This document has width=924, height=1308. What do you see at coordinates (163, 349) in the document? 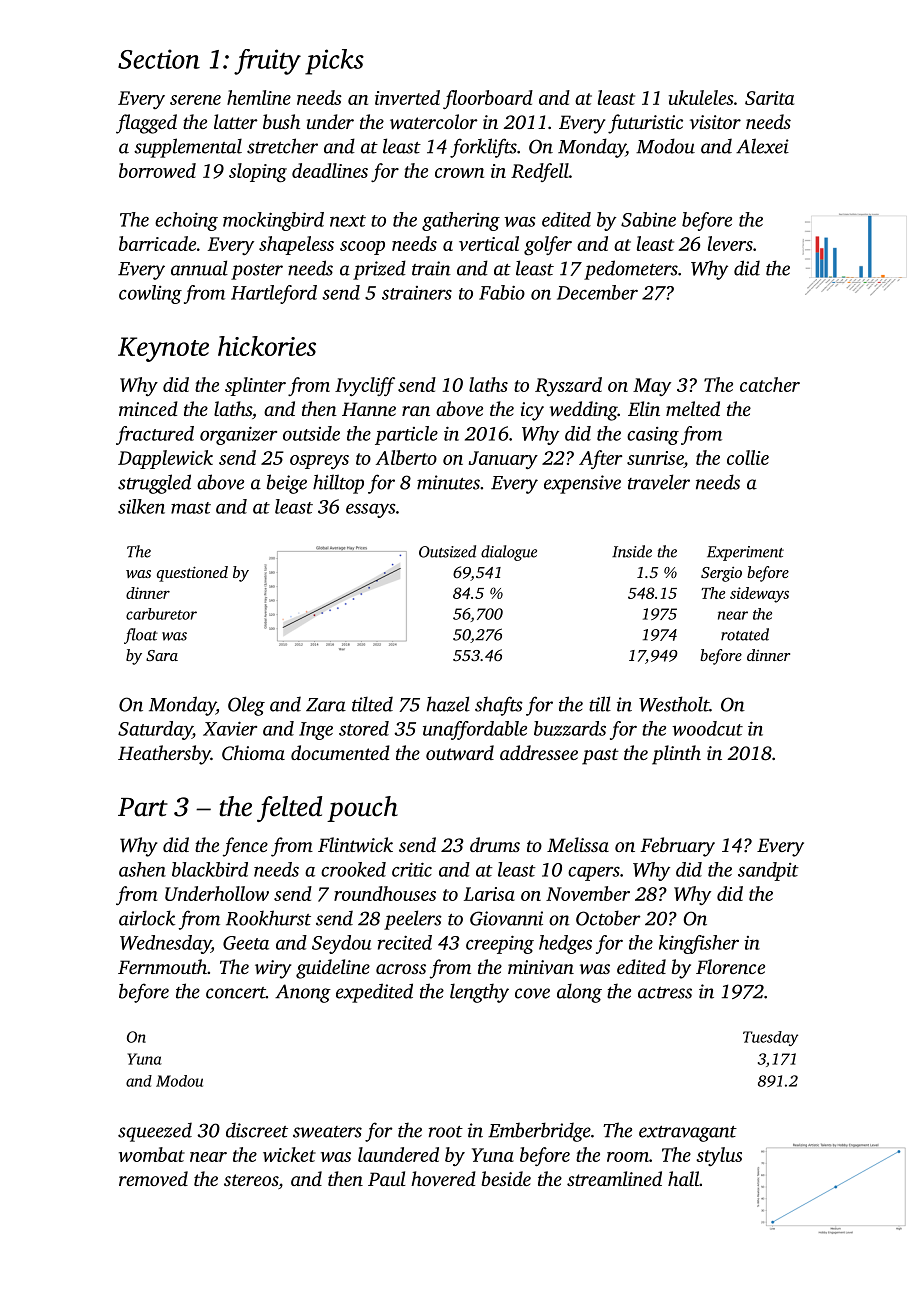
I see `Keynote` at bounding box center [163, 349].
